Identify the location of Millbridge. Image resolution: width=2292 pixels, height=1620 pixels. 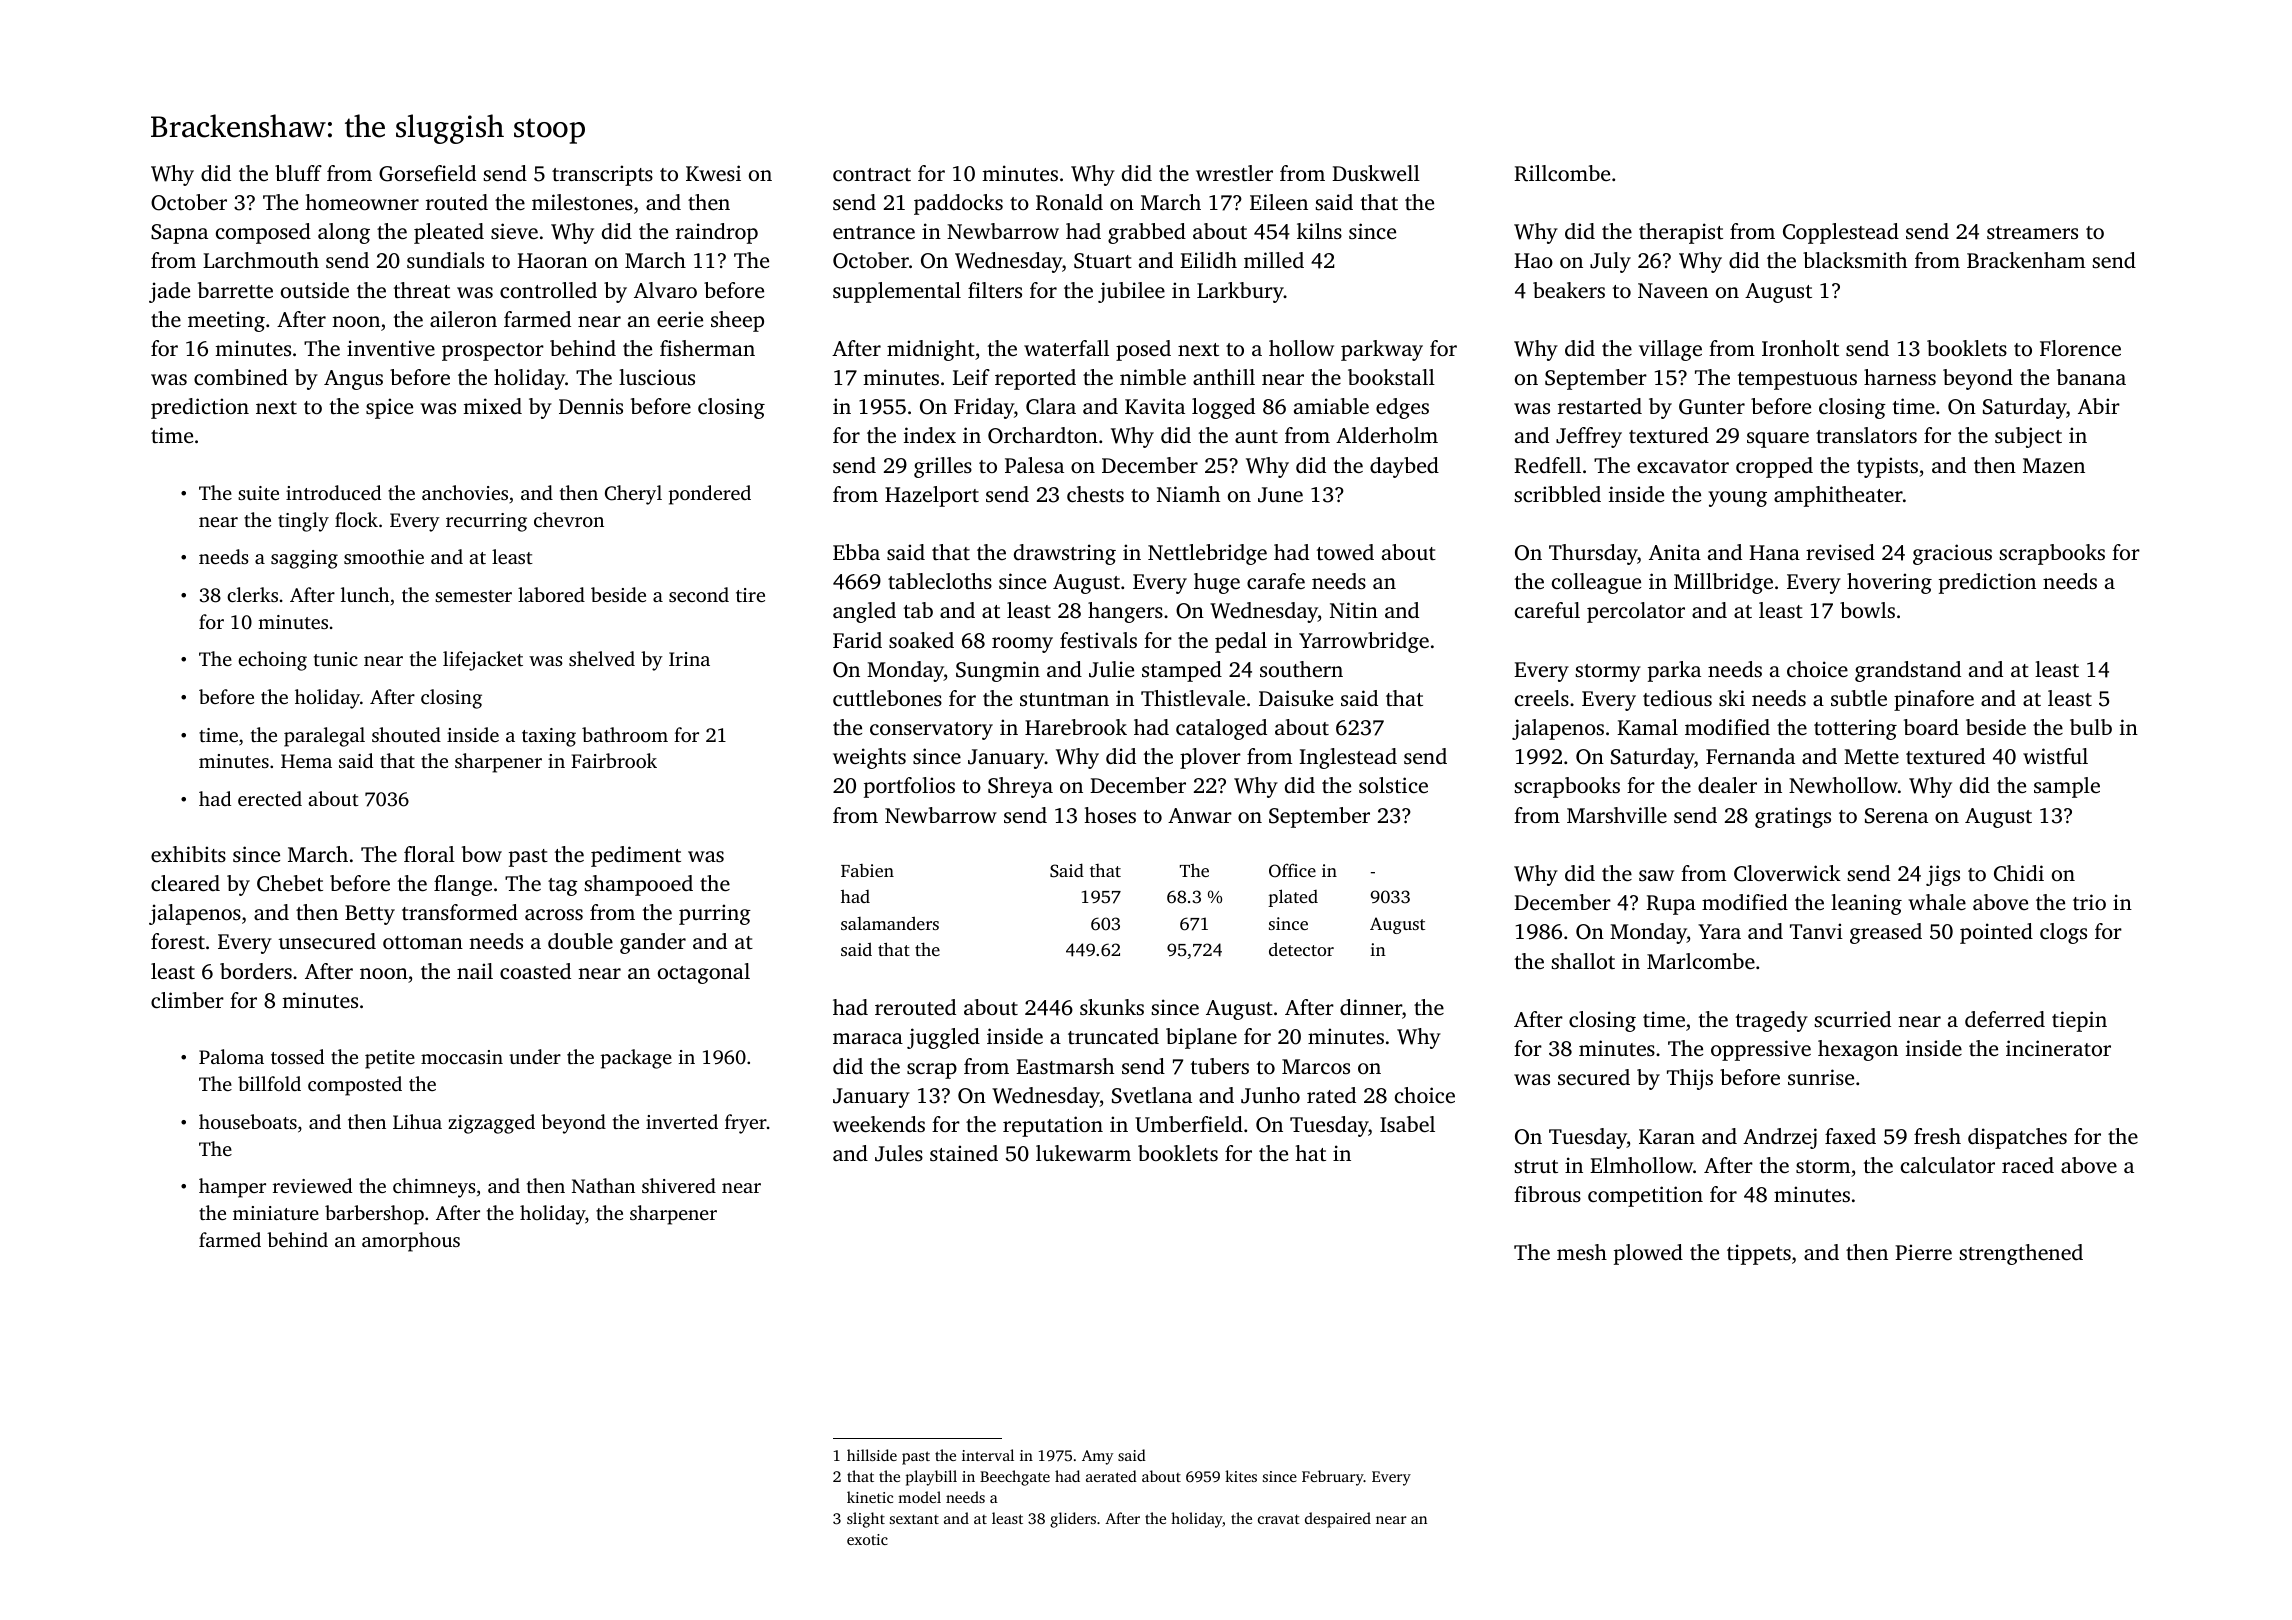
(1723, 583).
